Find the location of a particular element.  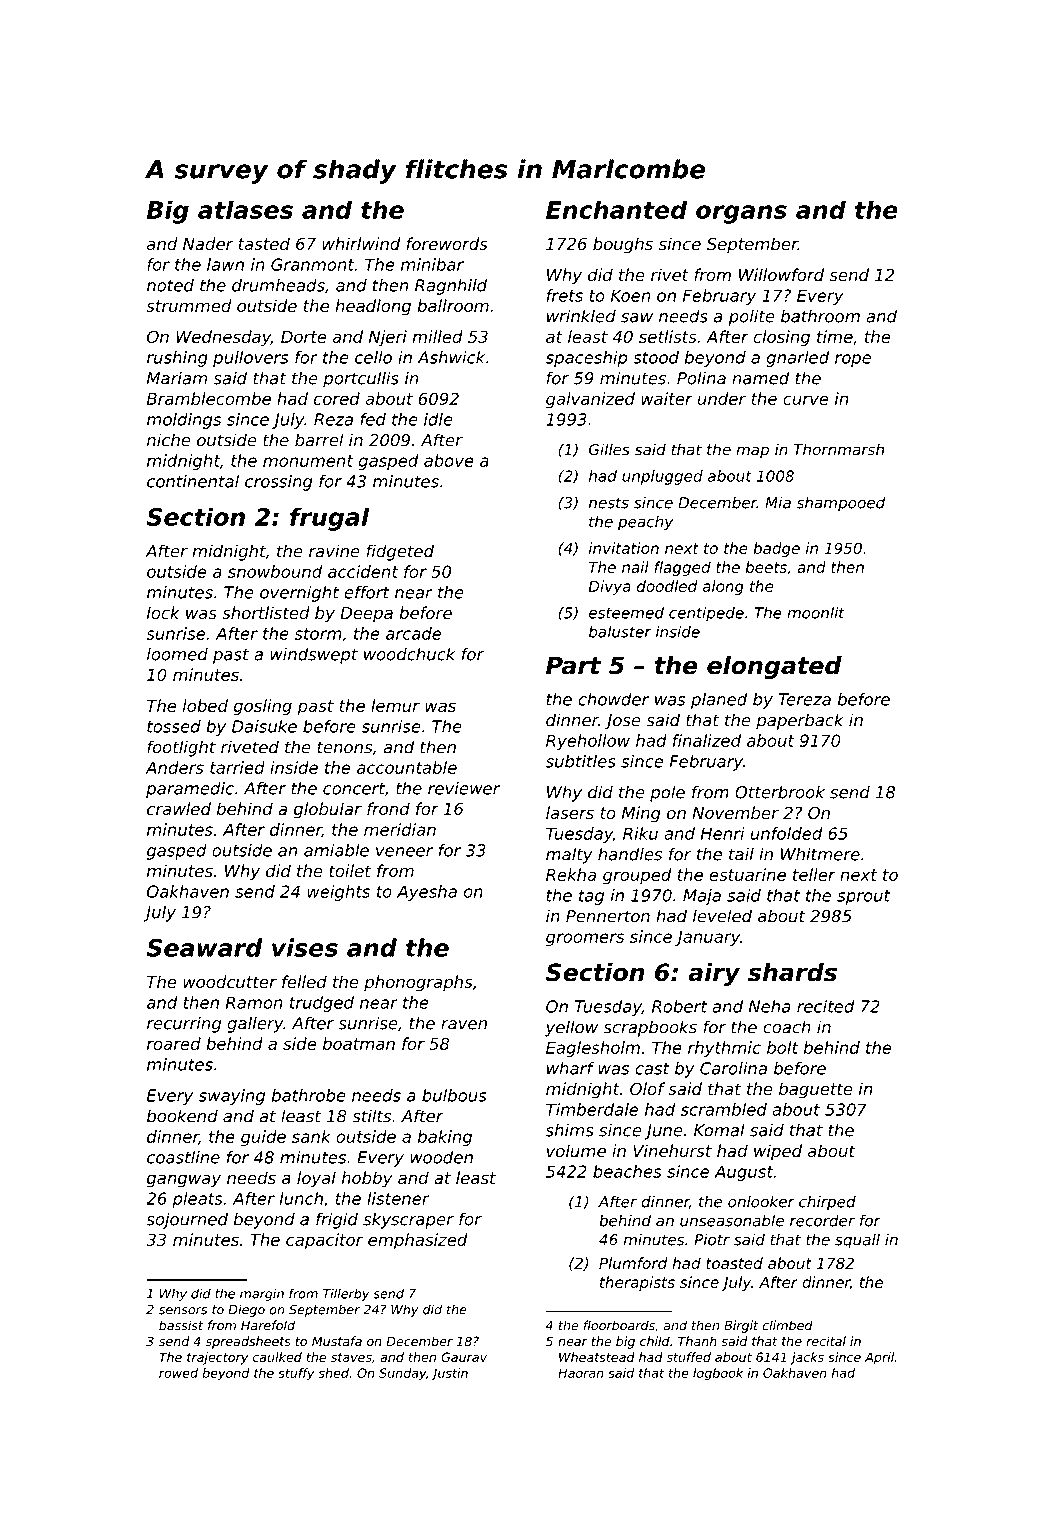

recurring is located at coordinates (184, 1025).
